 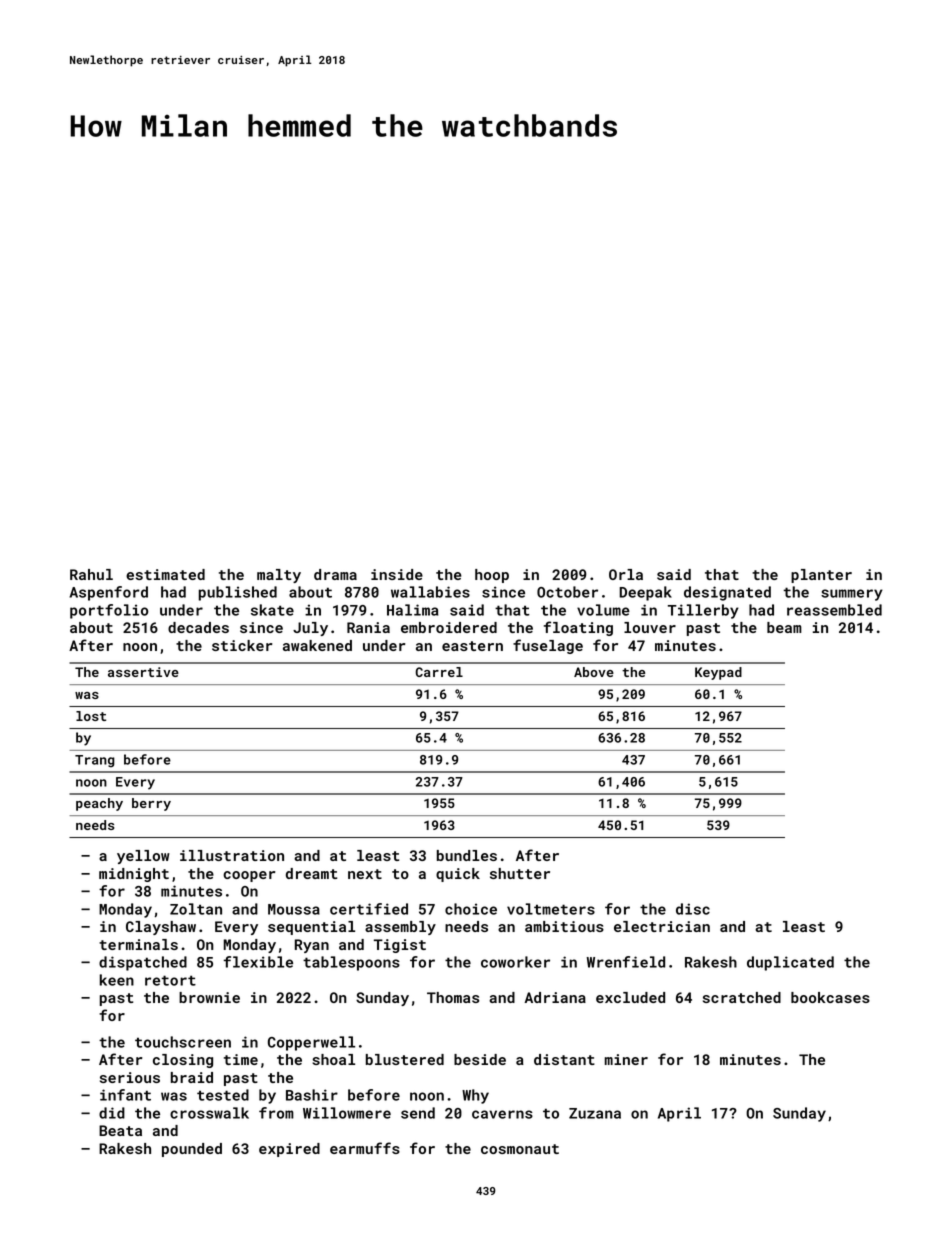 I want to click on eastern, so click(x=472, y=646).
